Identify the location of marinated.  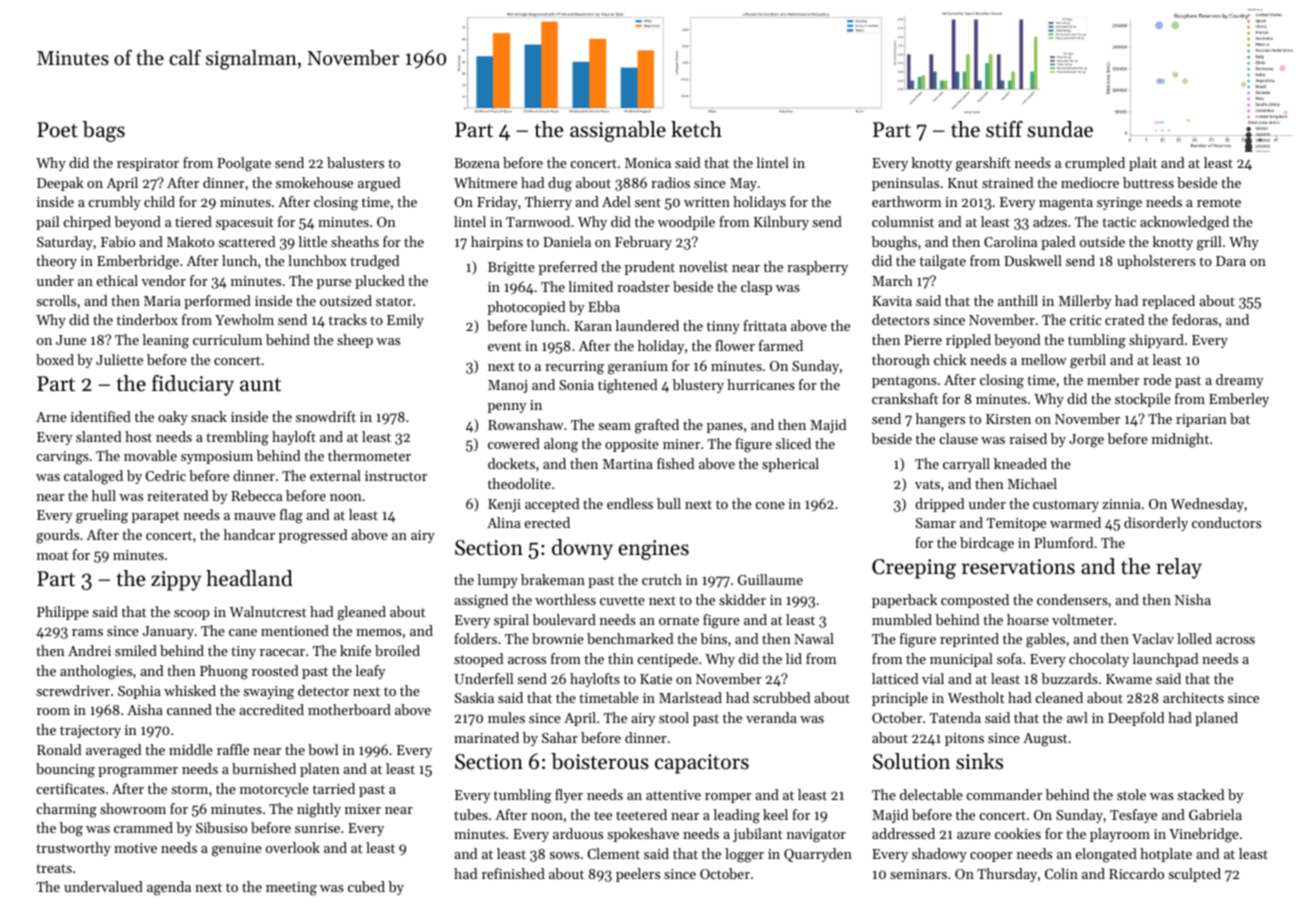
(486, 737).
